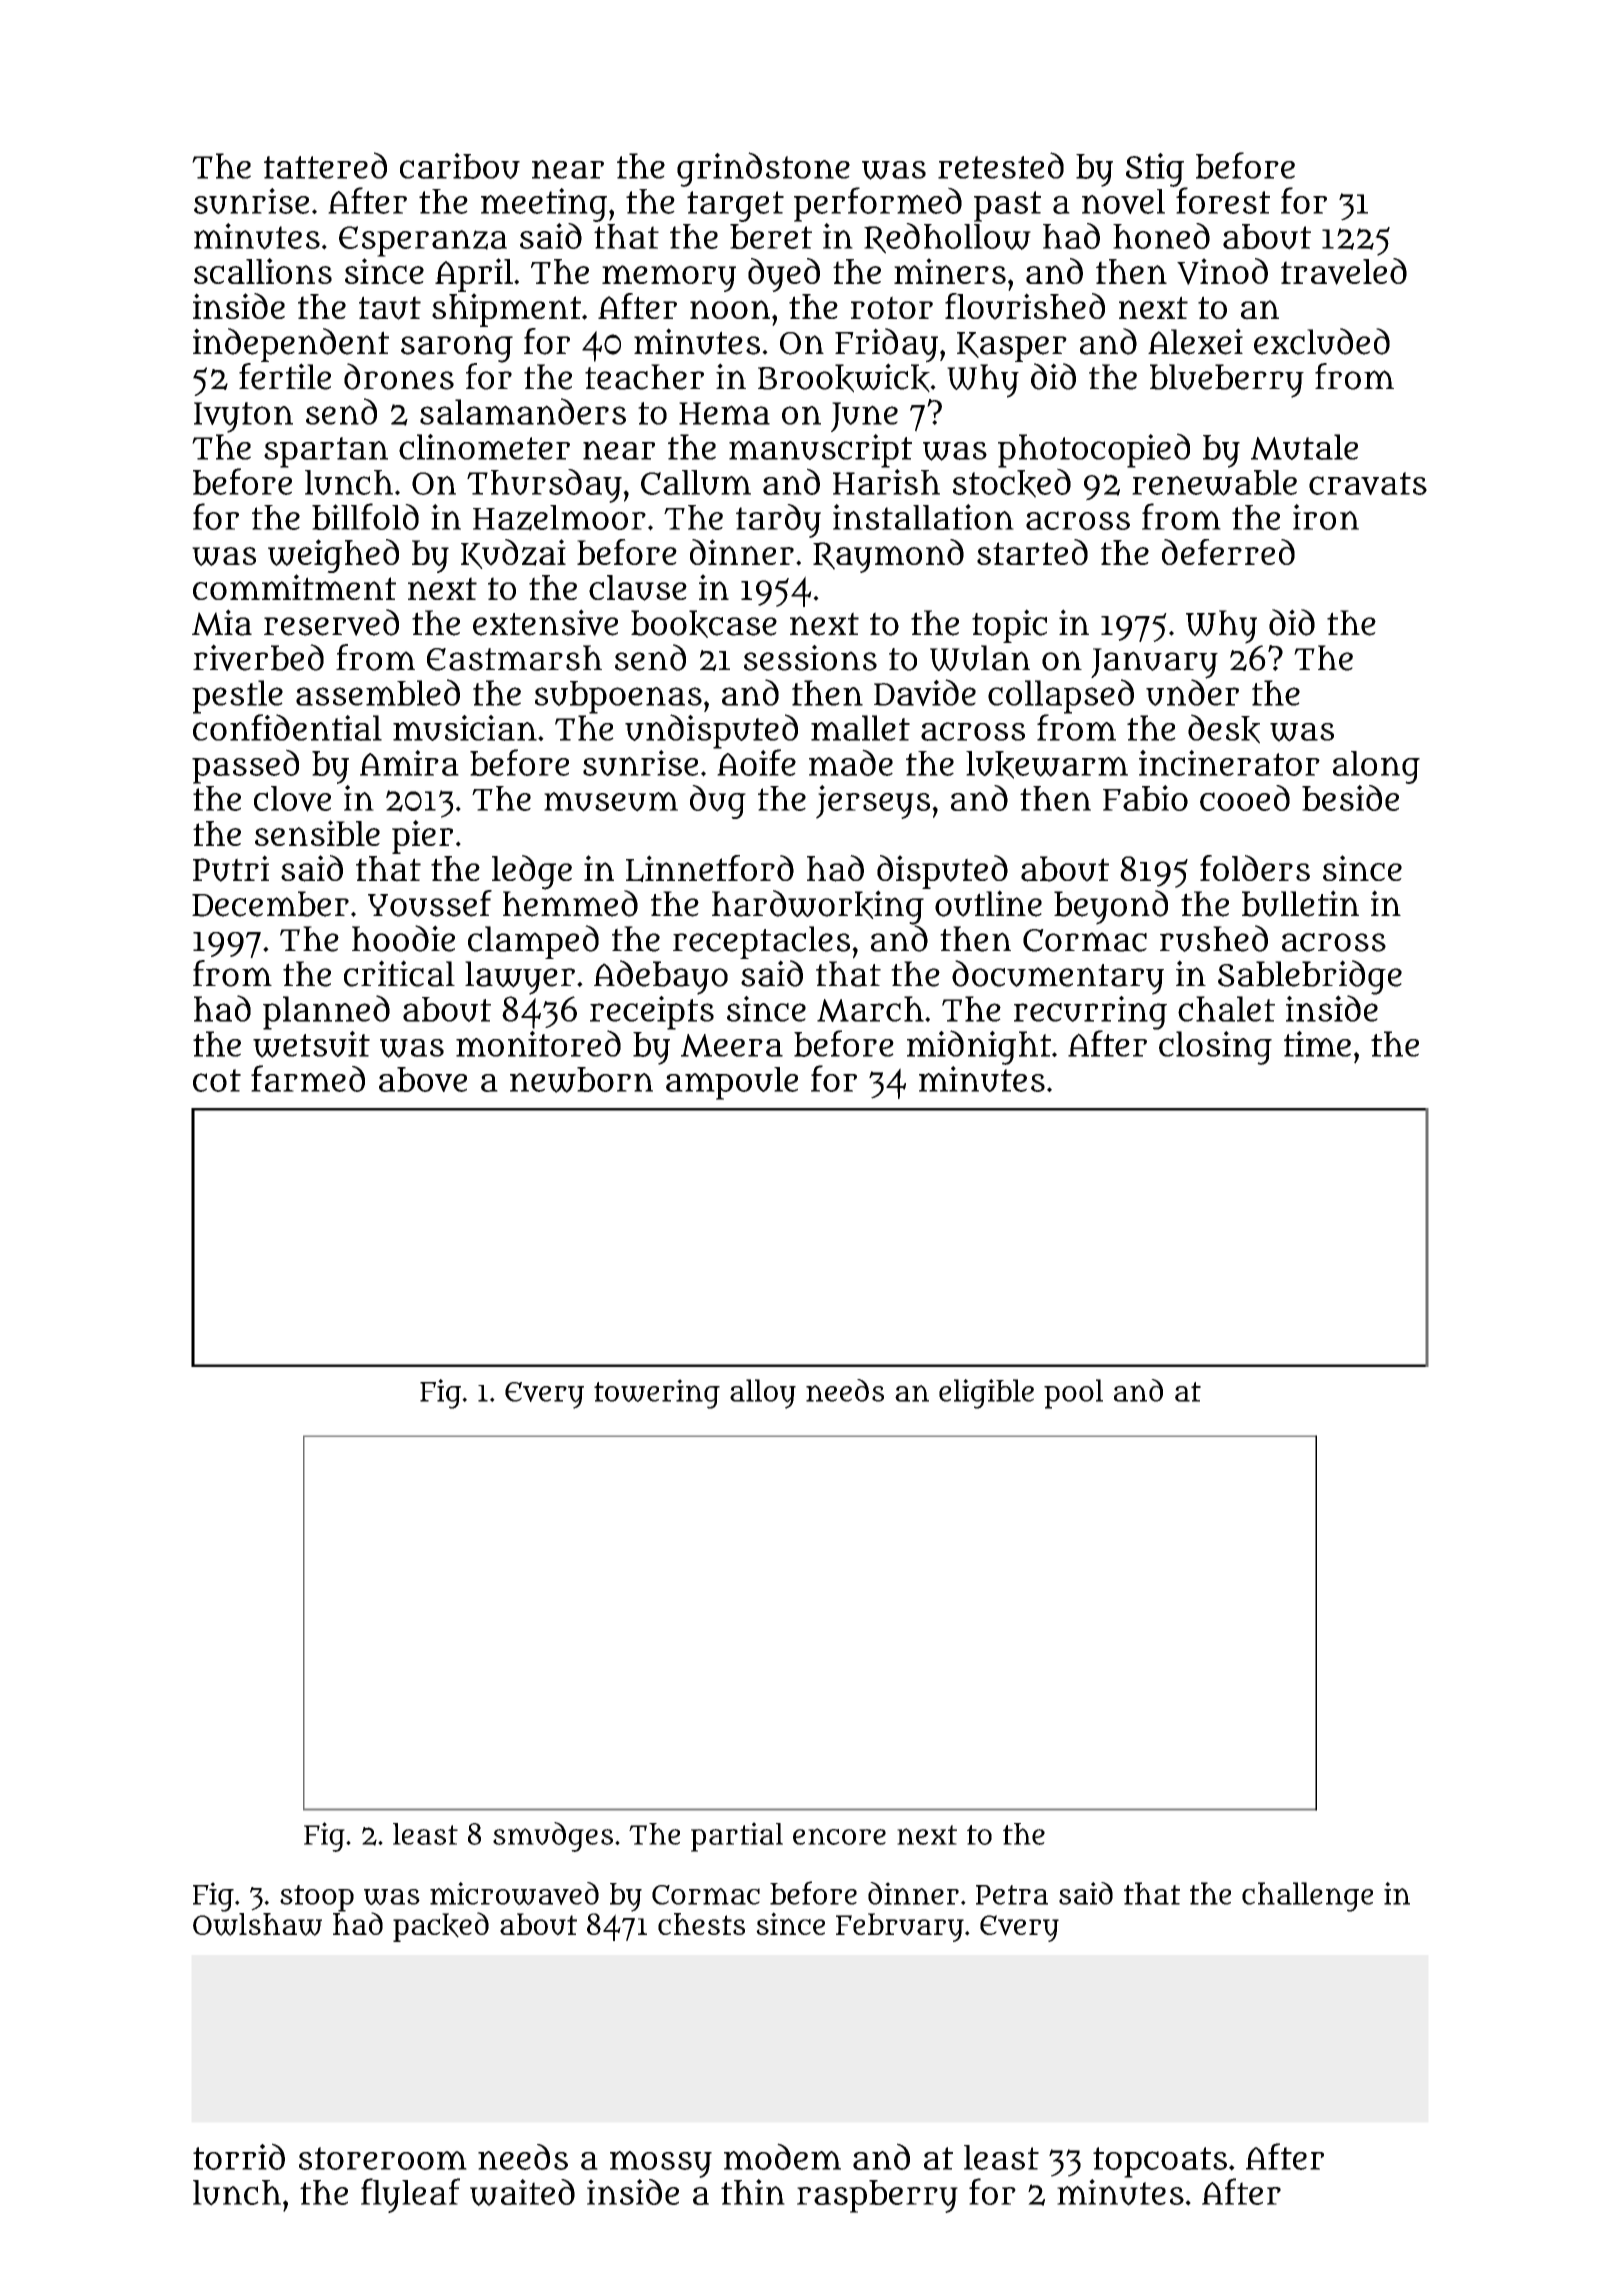 The height and width of the screenshot is (2292, 1620). Describe the element at coordinates (1368, 483) in the screenshot. I see `cravats` at that location.
